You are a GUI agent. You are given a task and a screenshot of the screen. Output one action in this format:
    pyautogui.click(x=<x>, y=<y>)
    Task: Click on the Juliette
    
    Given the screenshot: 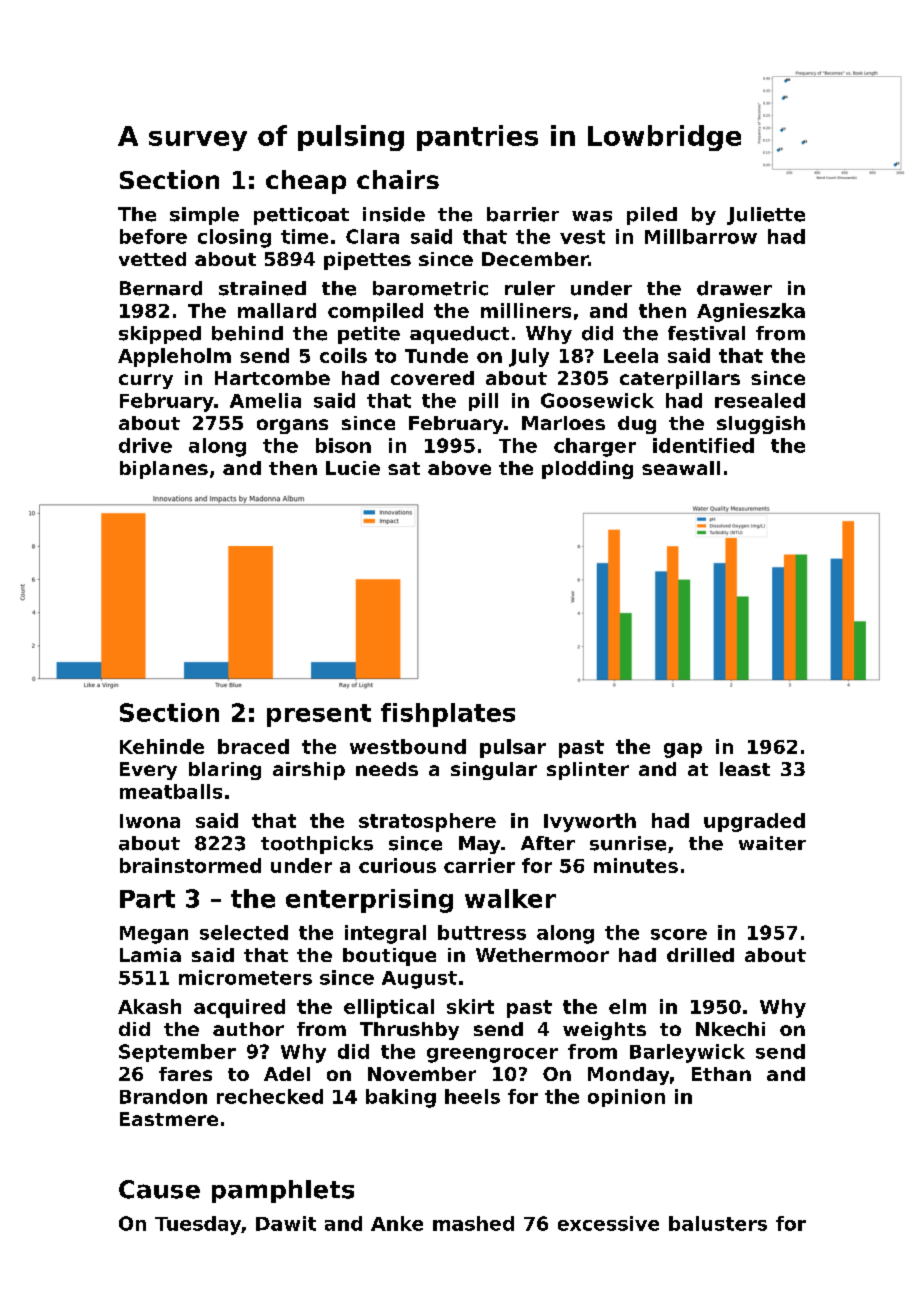 What is the action you would take?
    pyautogui.click(x=766, y=216)
